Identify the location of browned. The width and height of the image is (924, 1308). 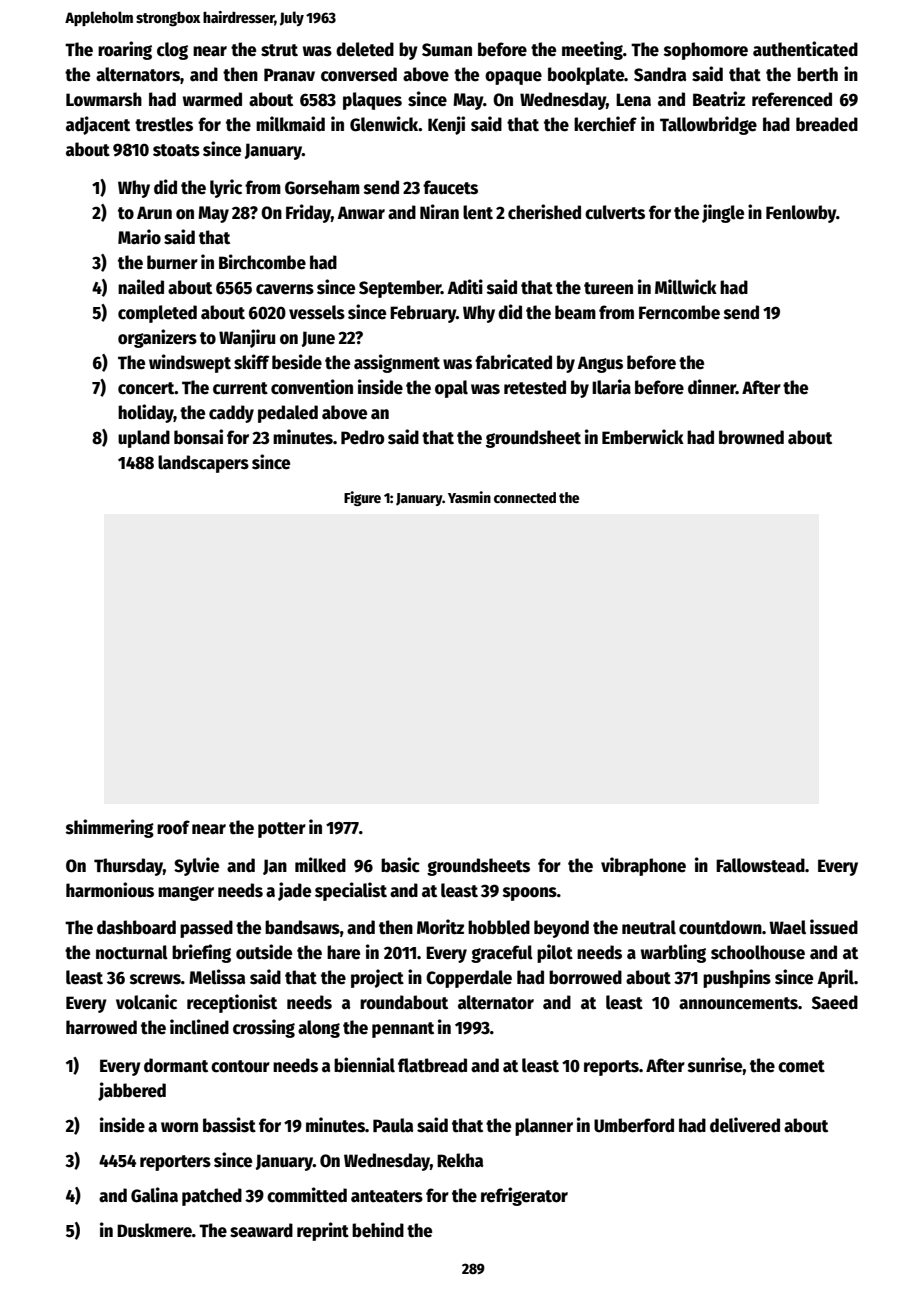
(751, 437).
